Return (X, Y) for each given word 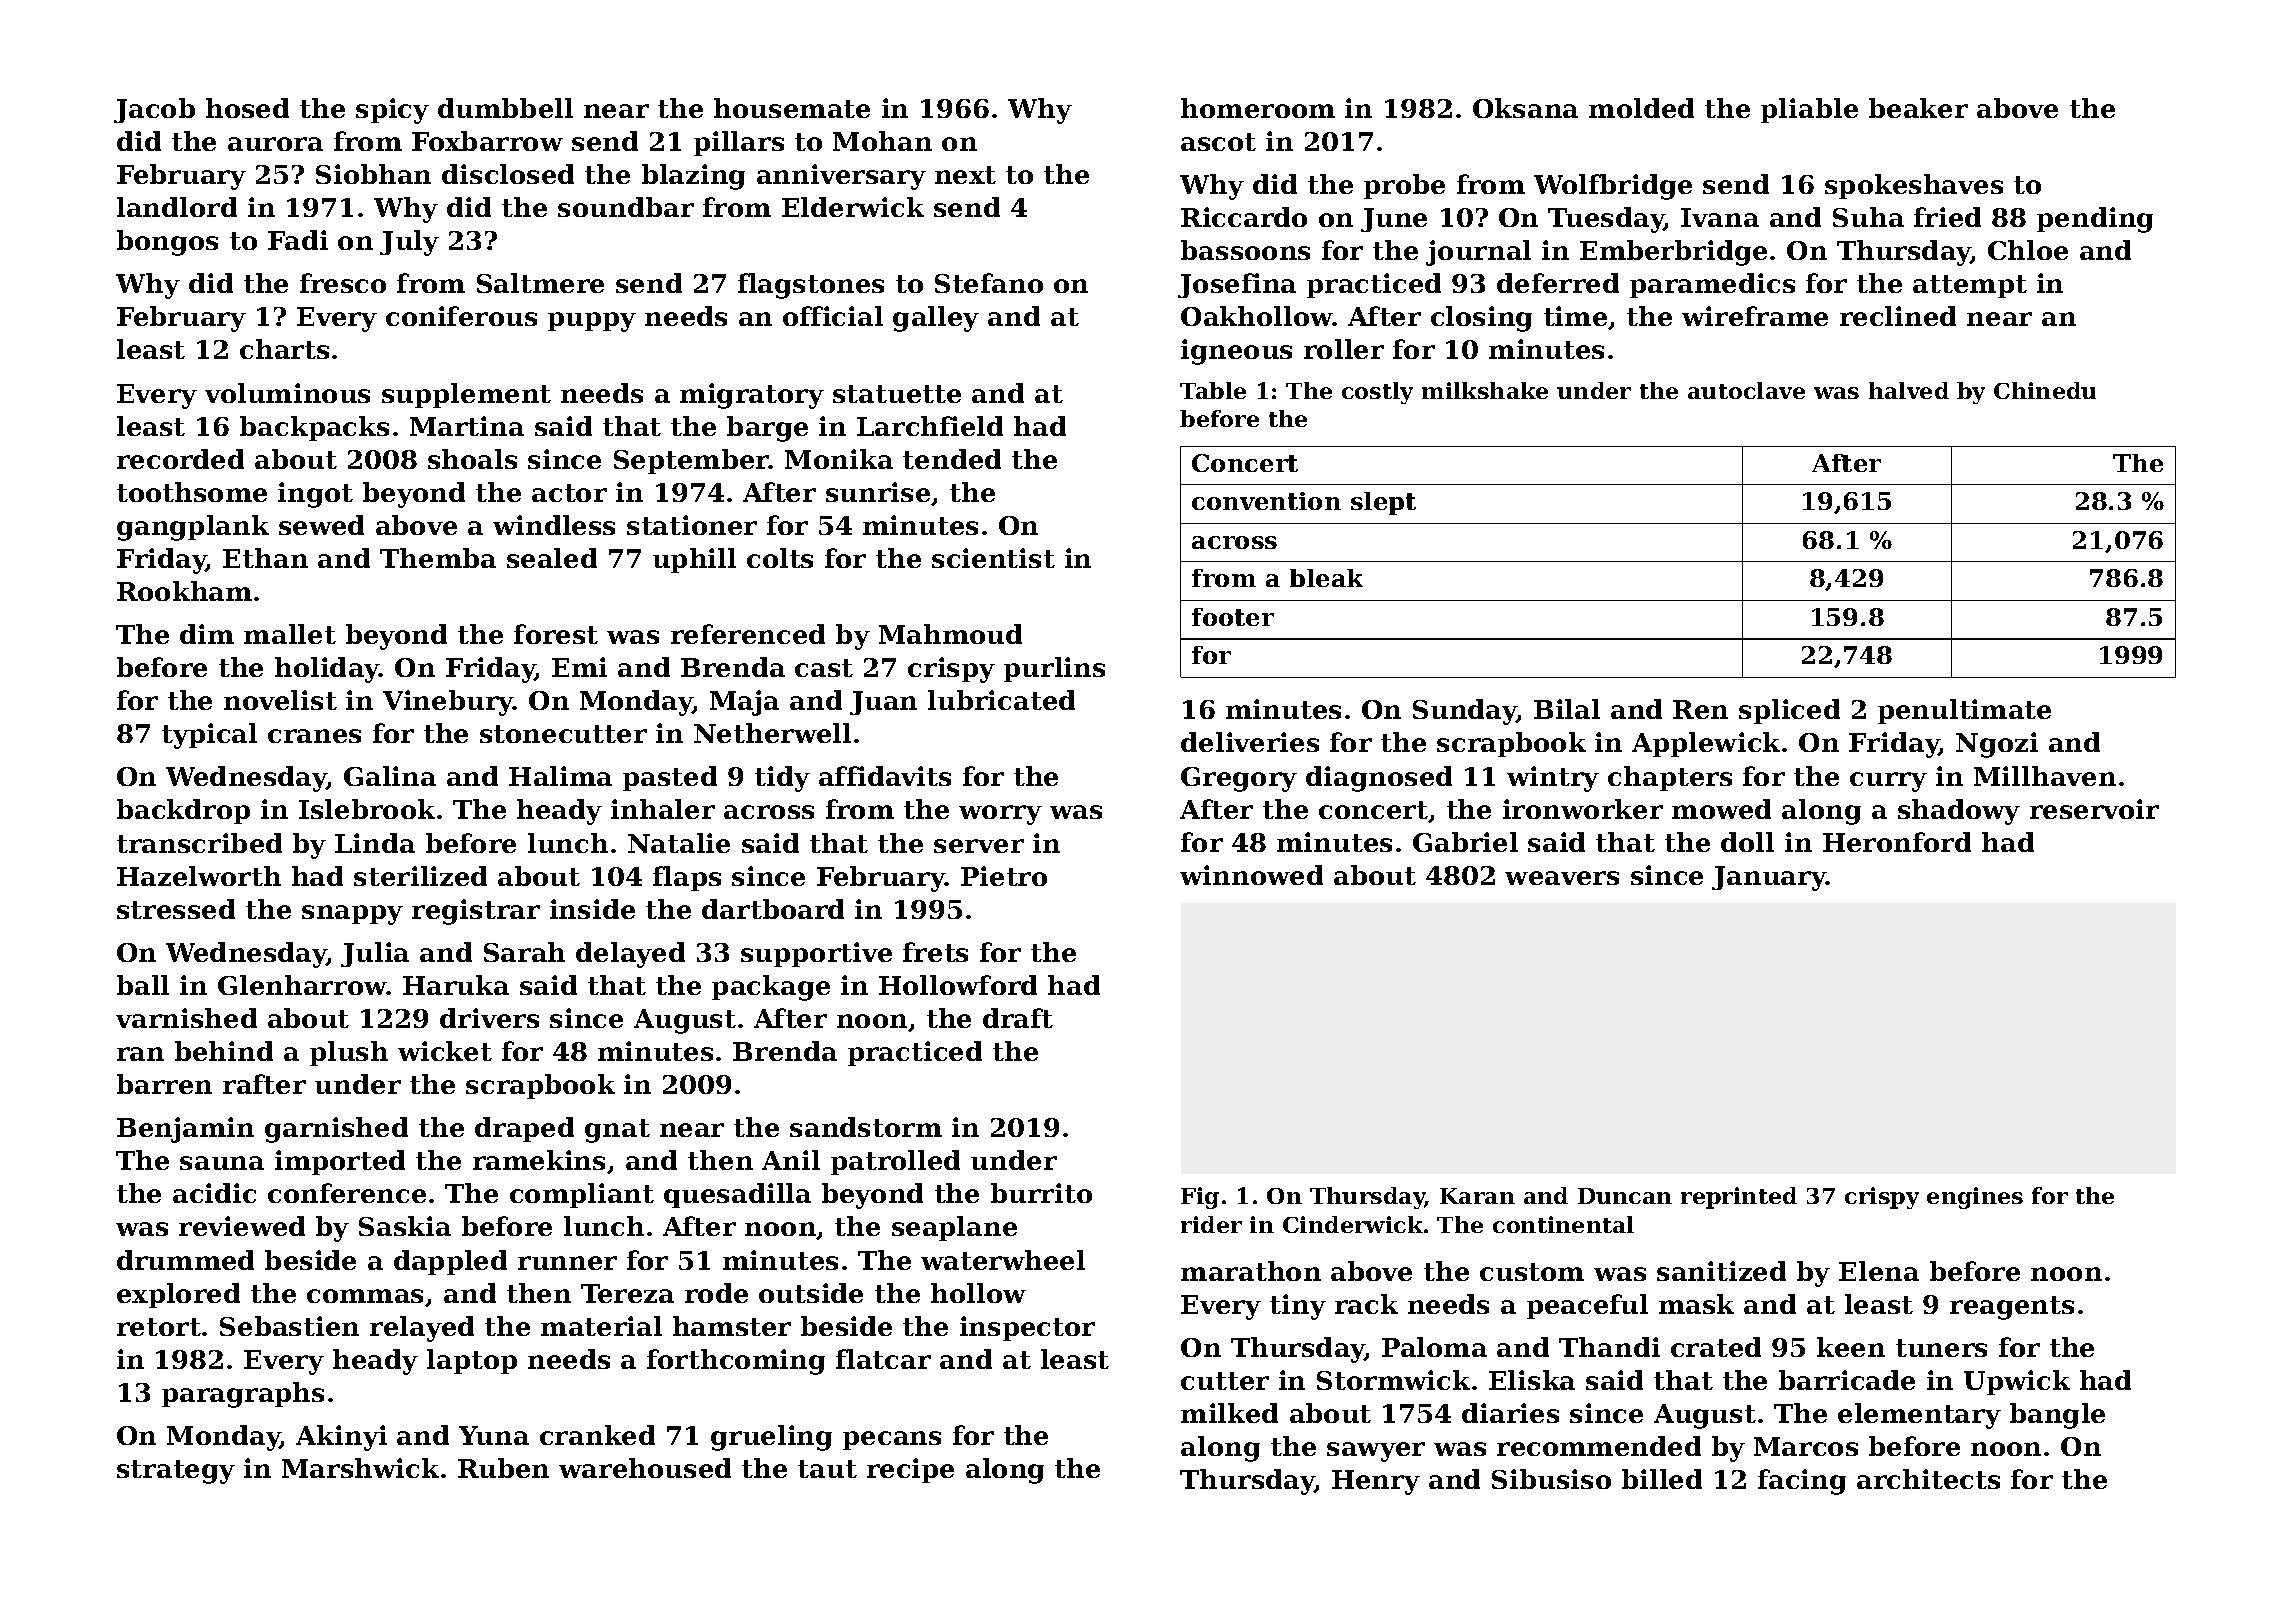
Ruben (503, 1468)
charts (284, 349)
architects (1928, 1479)
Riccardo (1244, 217)
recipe (910, 1470)
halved (1909, 390)
